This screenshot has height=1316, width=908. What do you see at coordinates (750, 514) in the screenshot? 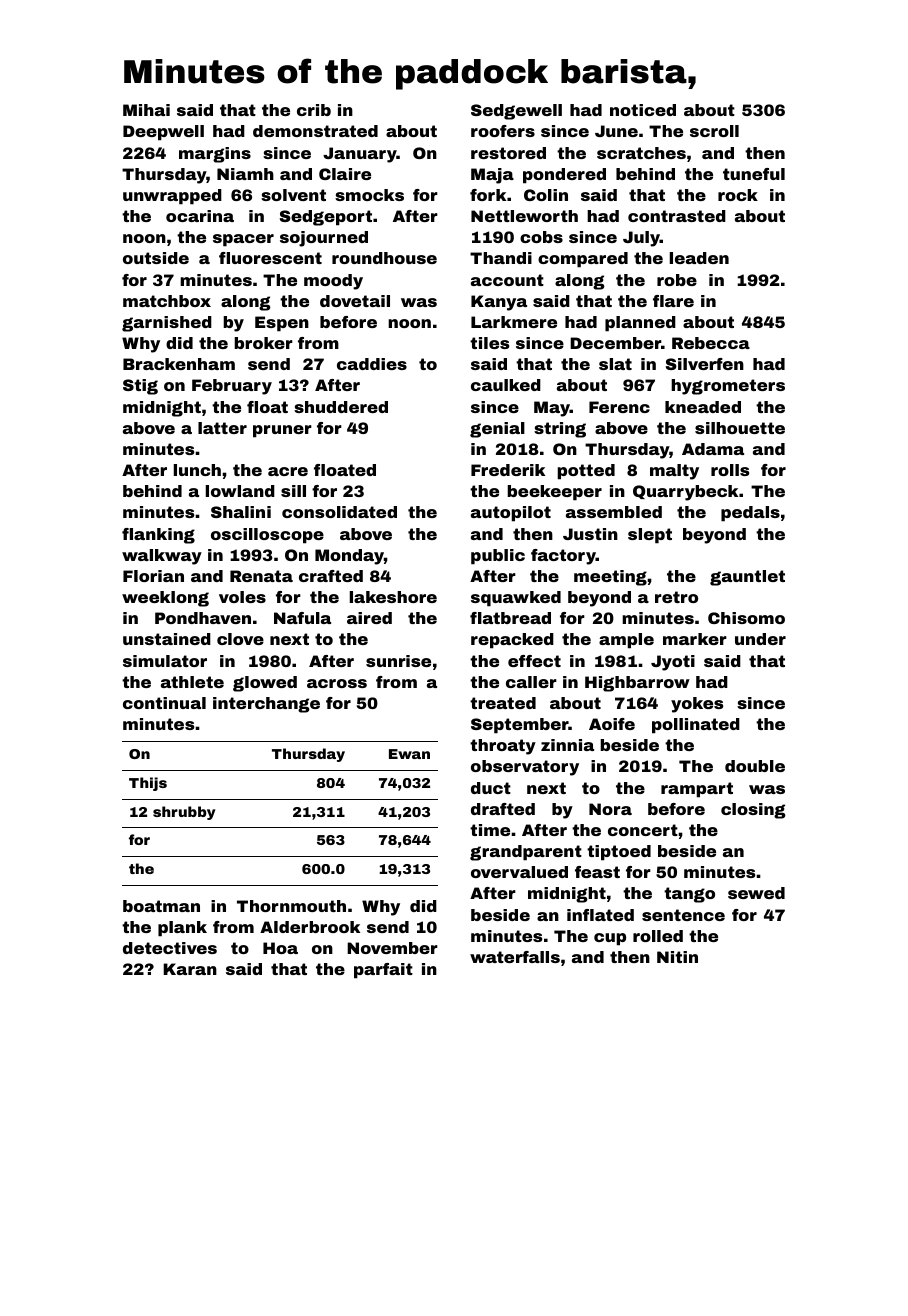
I see `pedals` at bounding box center [750, 514].
